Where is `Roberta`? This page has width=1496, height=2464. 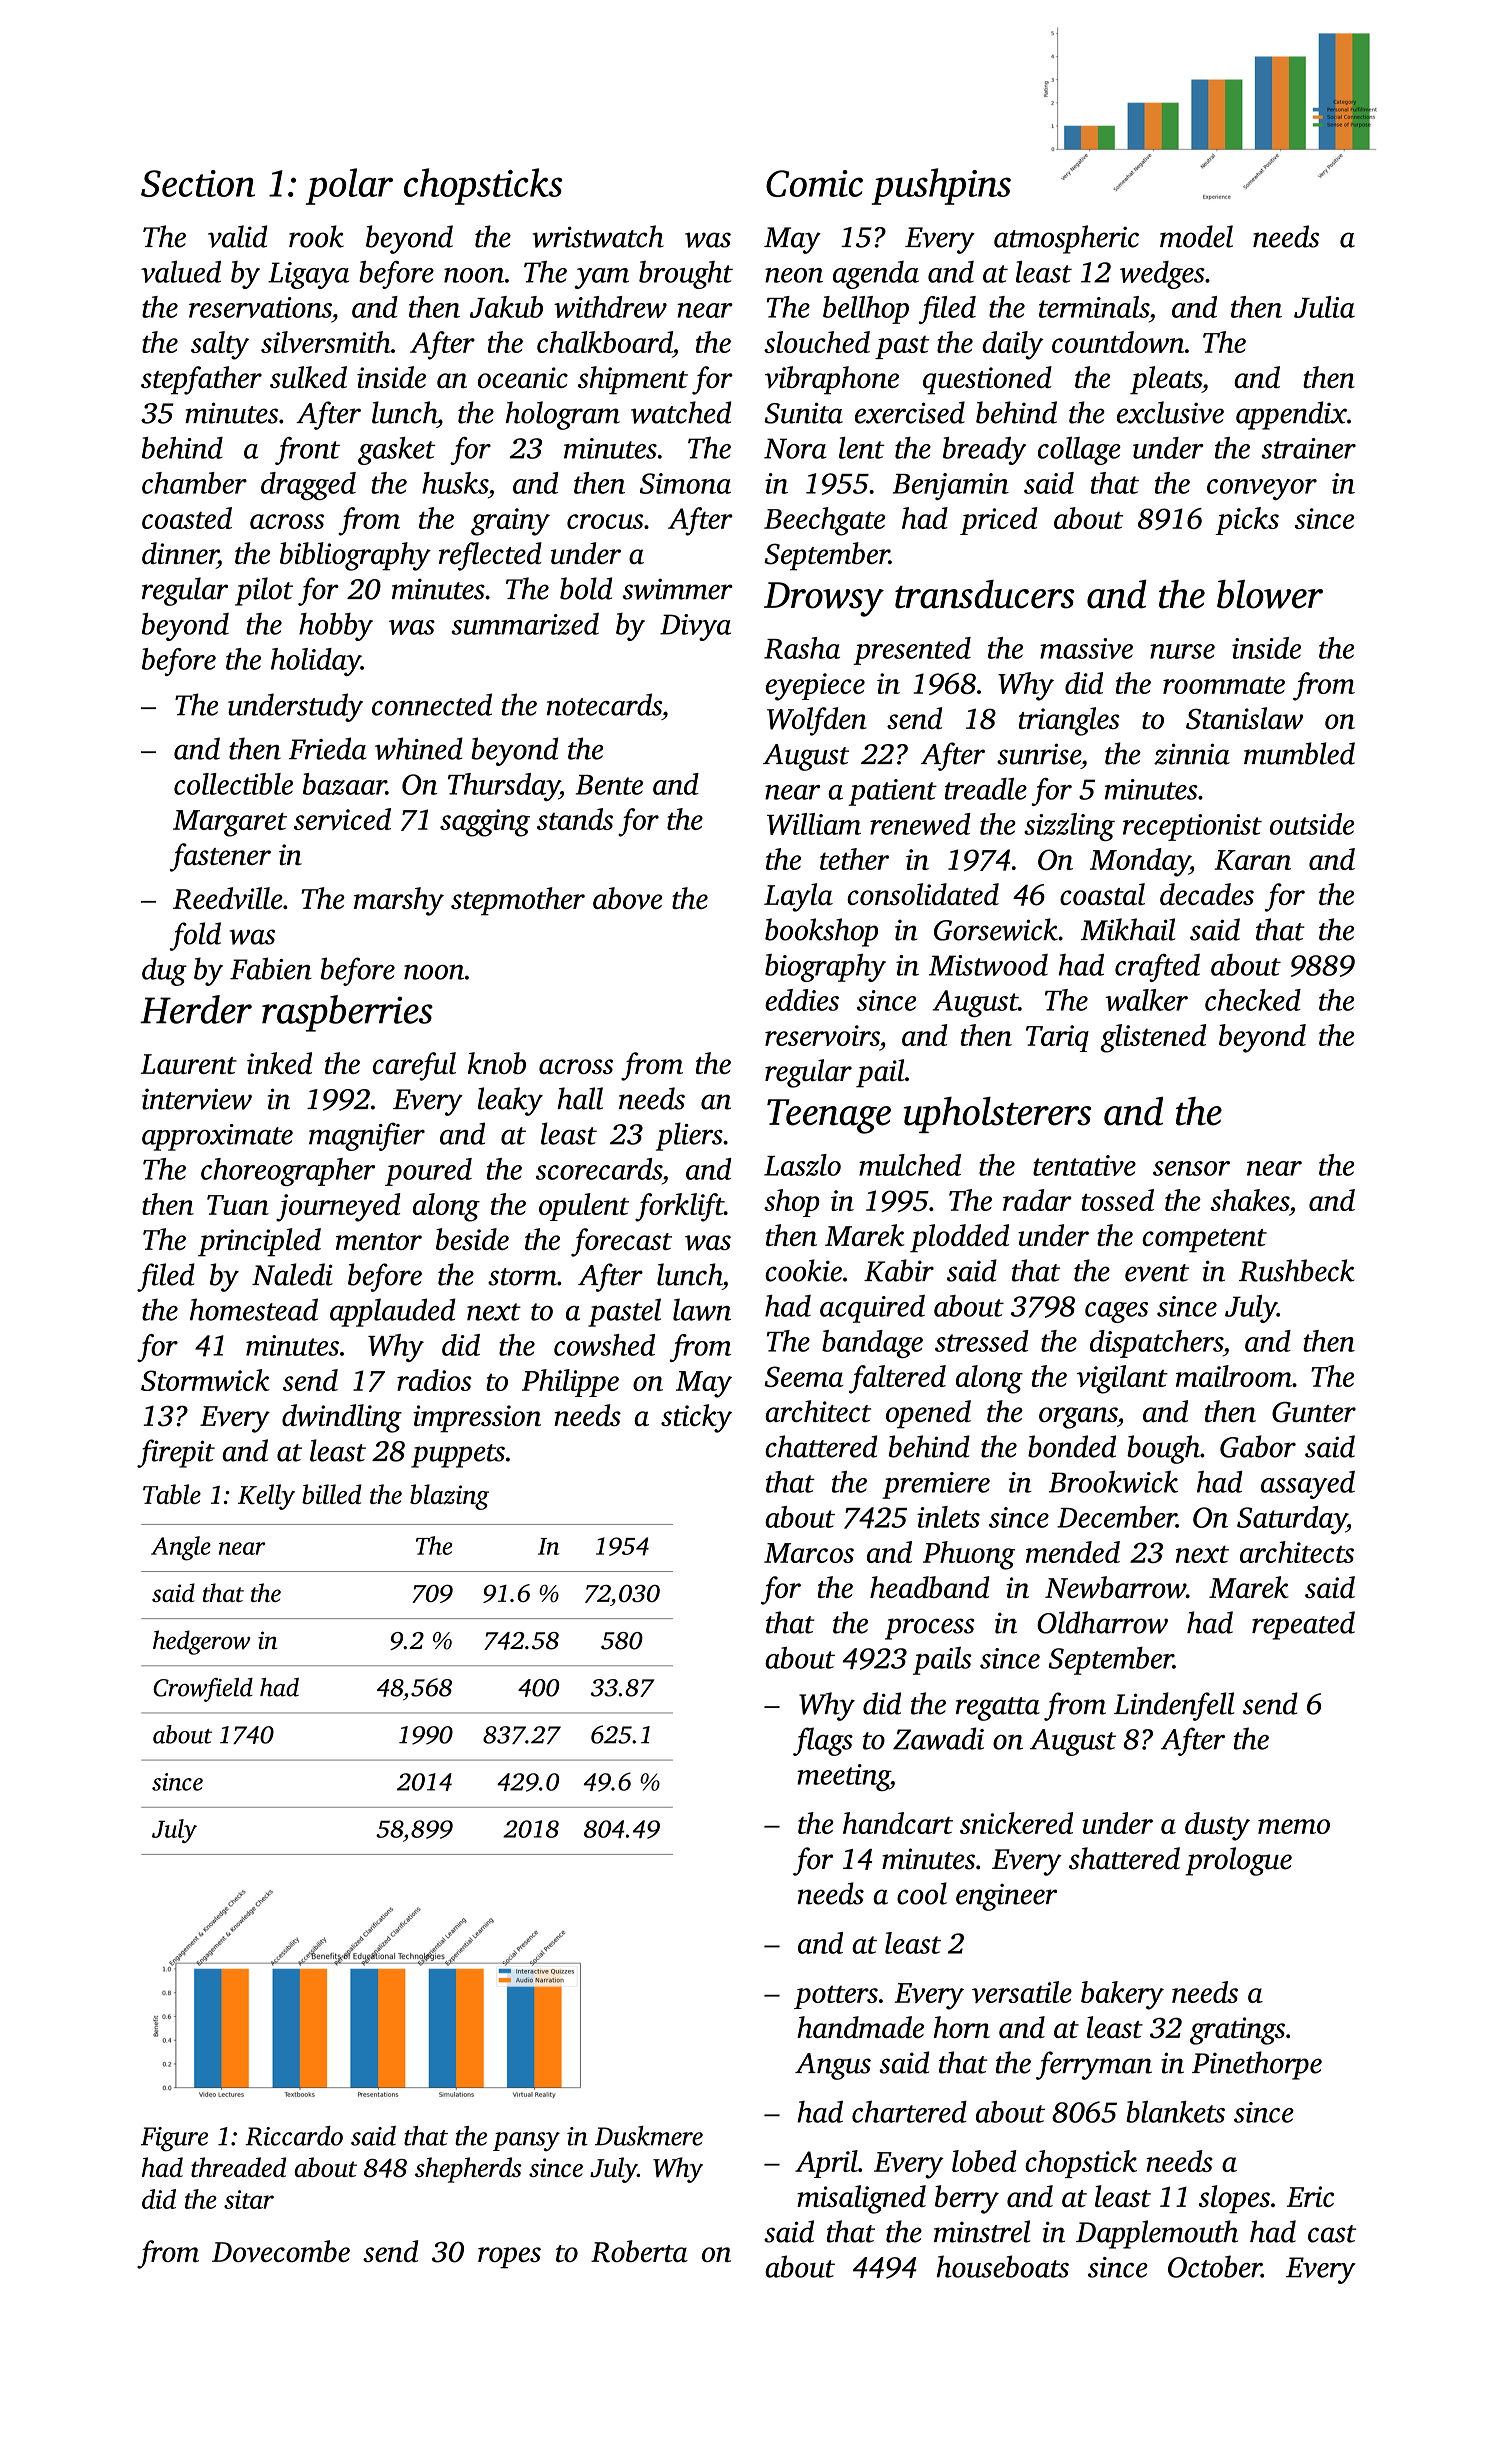
Roberta is located at coordinates (639, 2251).
